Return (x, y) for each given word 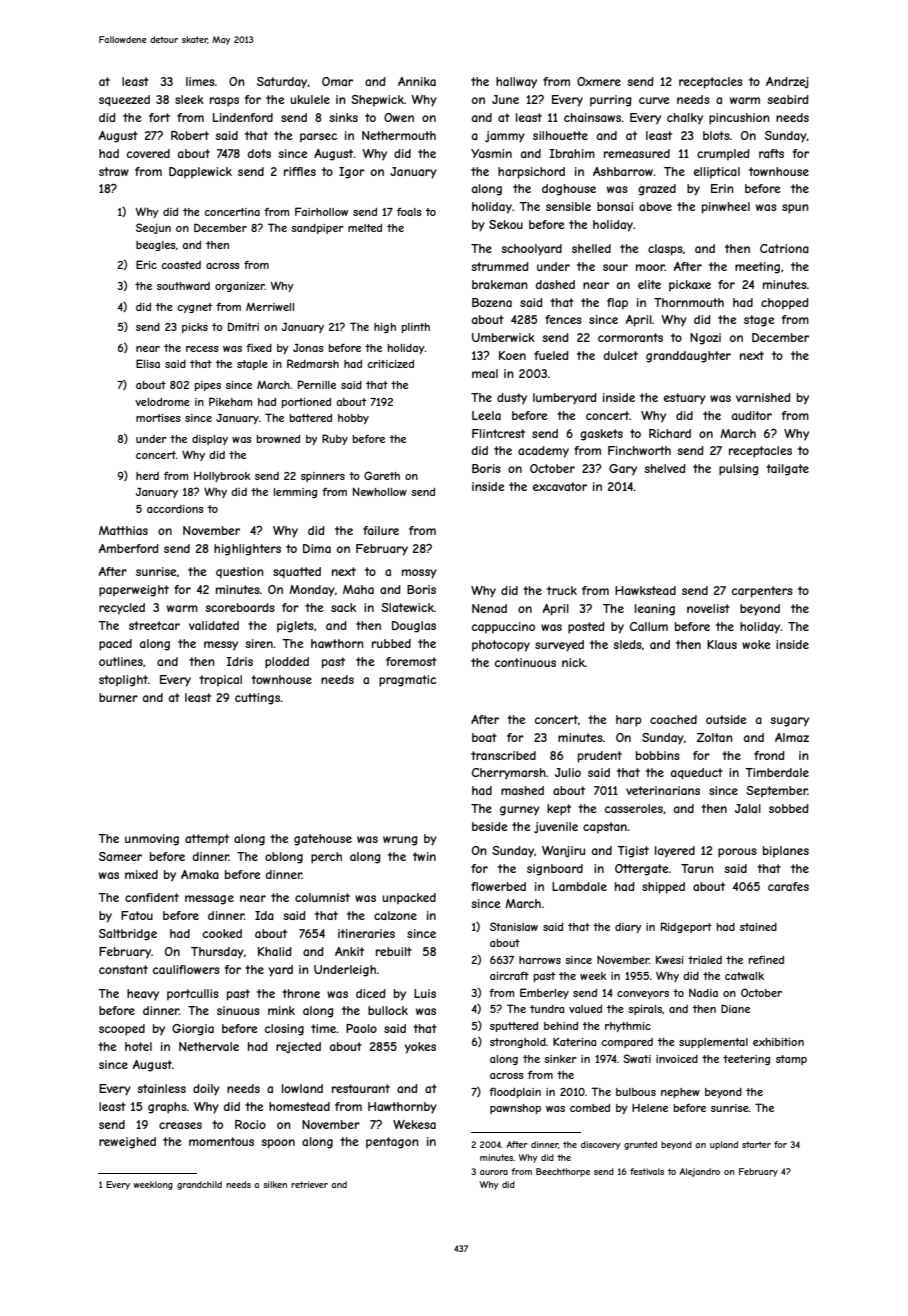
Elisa (148, 363)
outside (726, 719)
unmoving (152, 840)
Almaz (792, 737)
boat (484, 737)
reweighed (127, 1143)
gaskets (601, 435)
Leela (486, 415)
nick (573, 662)
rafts (771, 153)
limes (200, 81)
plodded (287, 663)
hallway (516, 83)
